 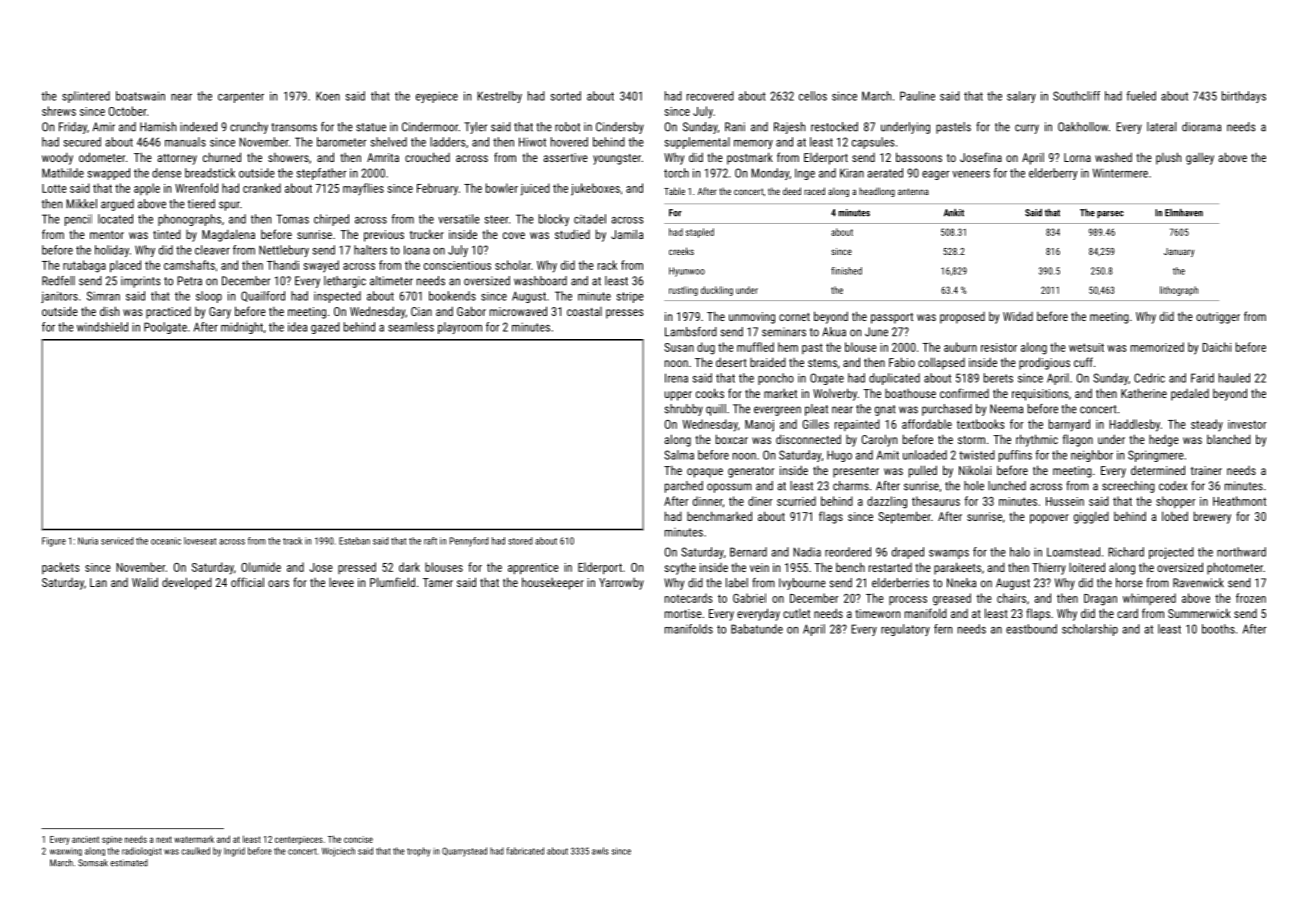 What do you see at coordinates (630, 297) in the screenshot?
I see `stripe` at bounding box center [630, 297].
